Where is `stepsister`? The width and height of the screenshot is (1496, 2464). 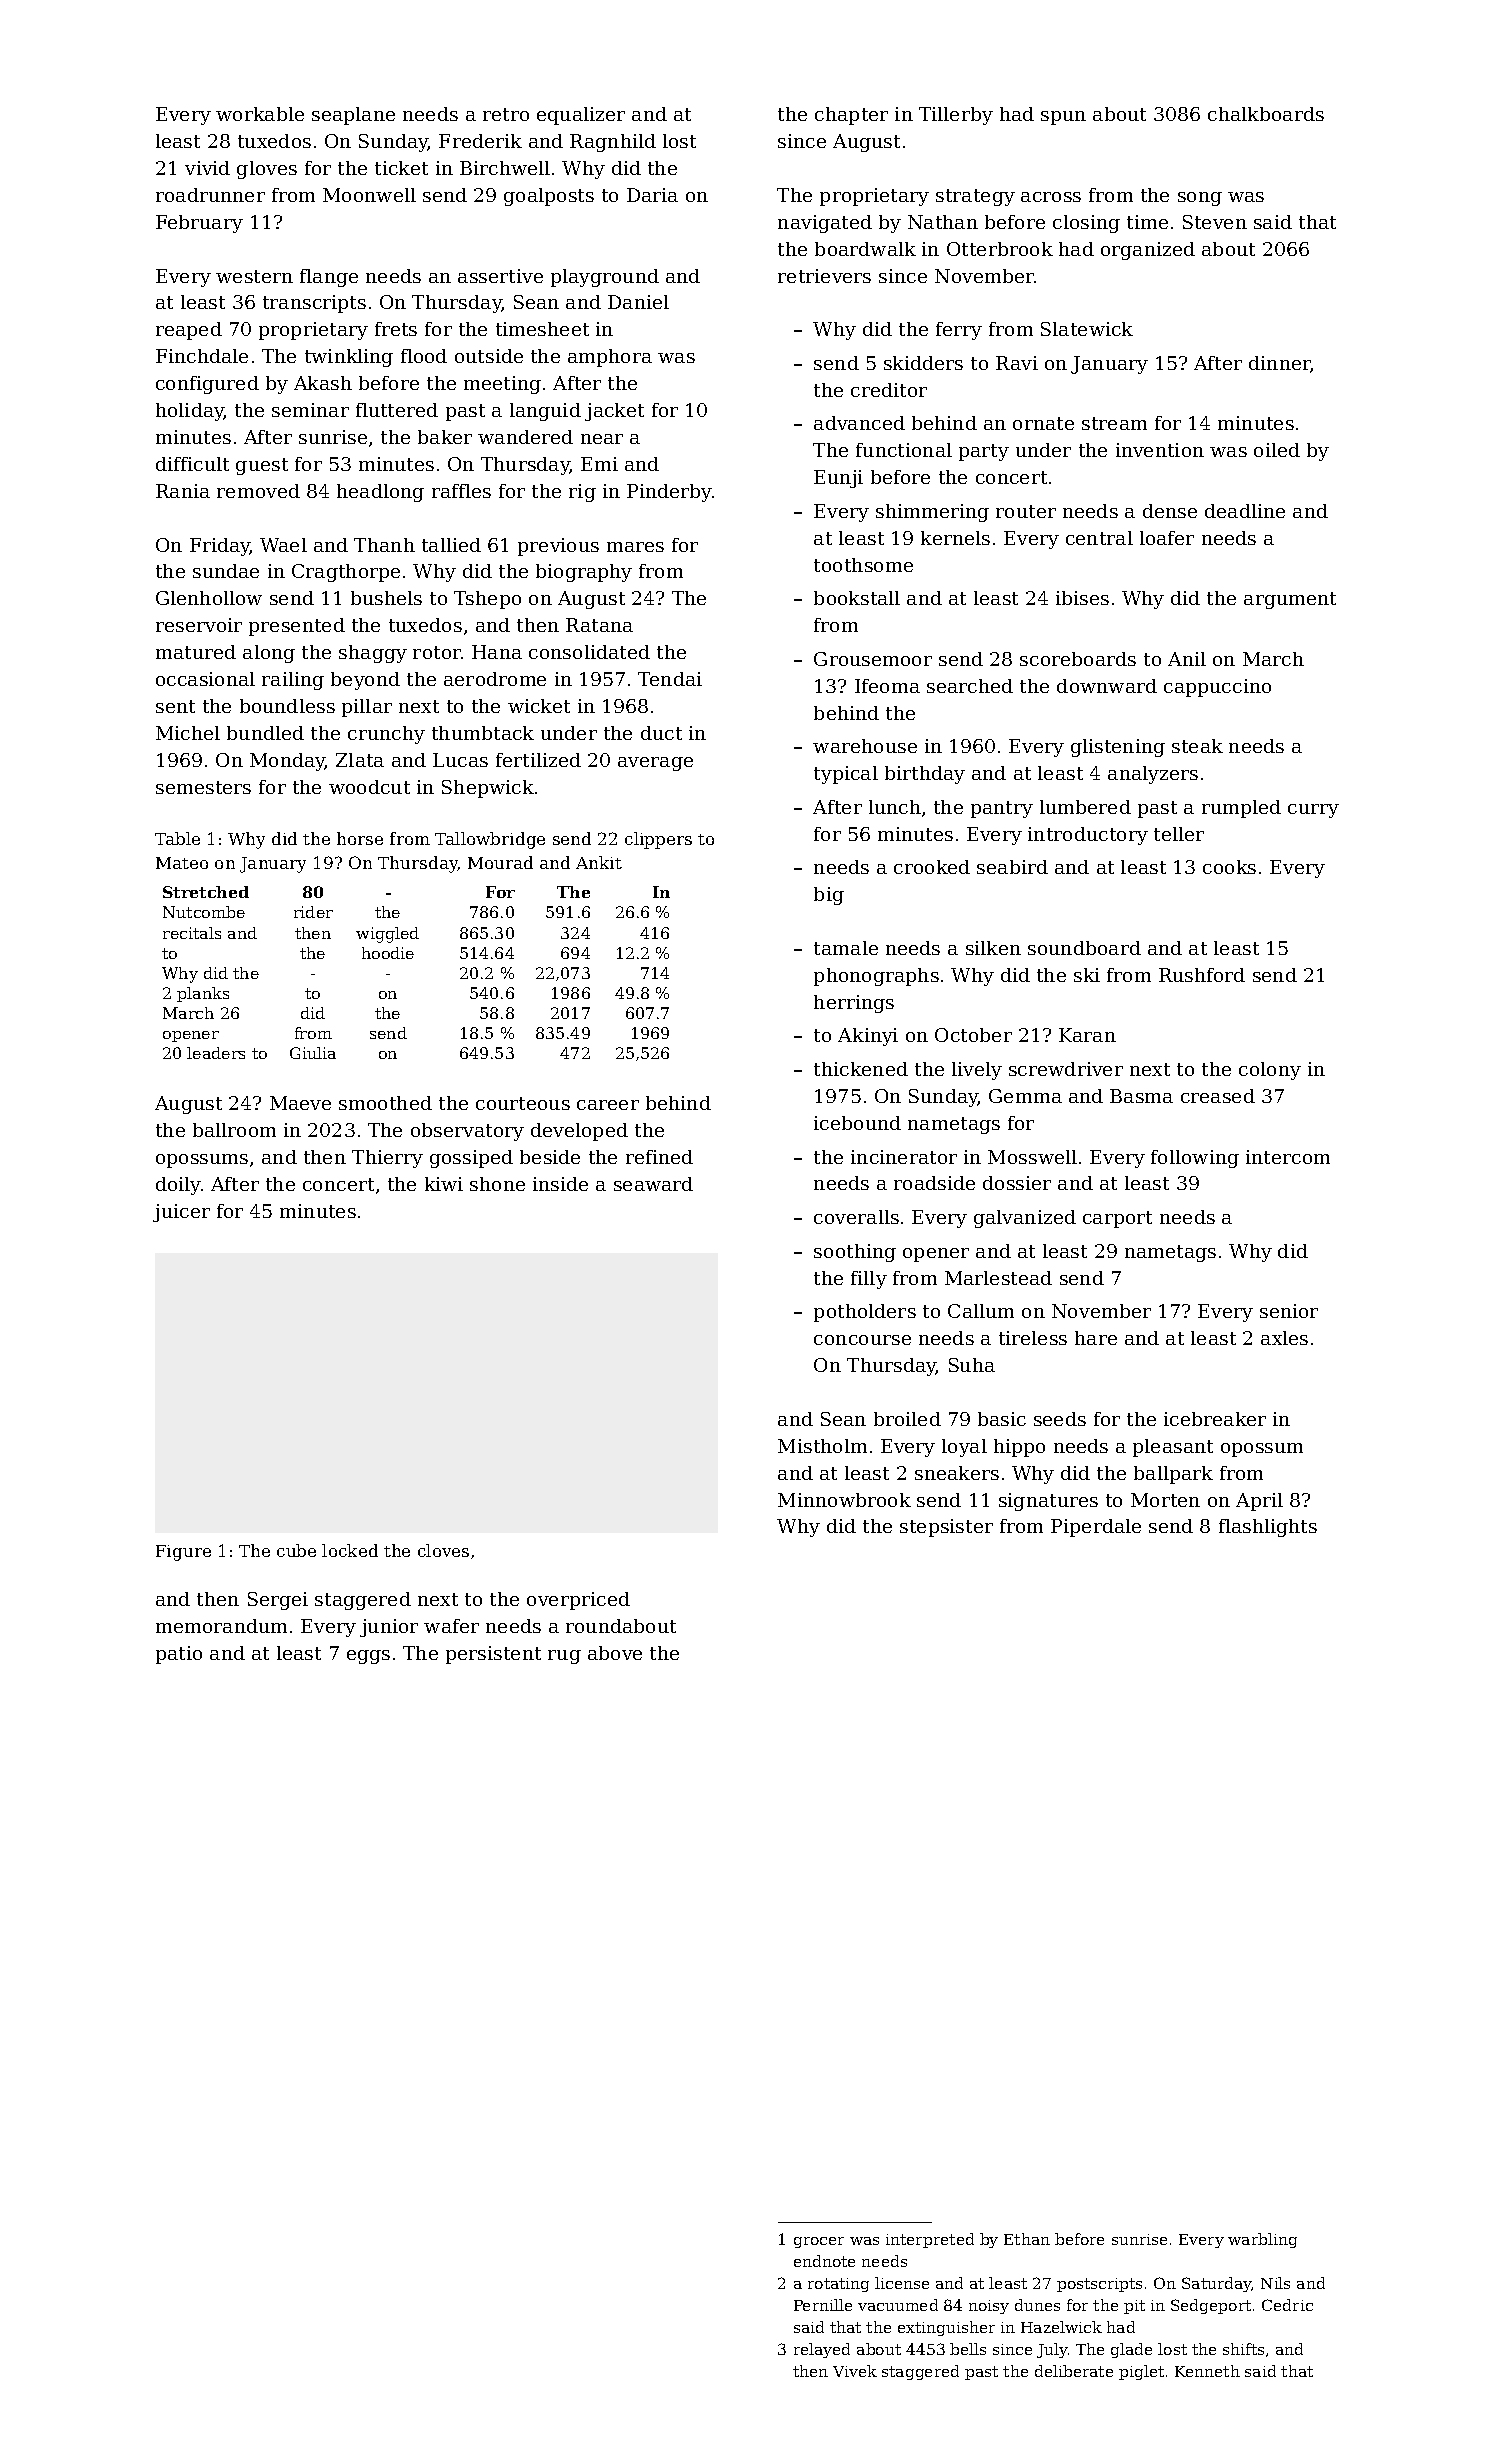 stepsister is located at coordinates (946, 1528).
